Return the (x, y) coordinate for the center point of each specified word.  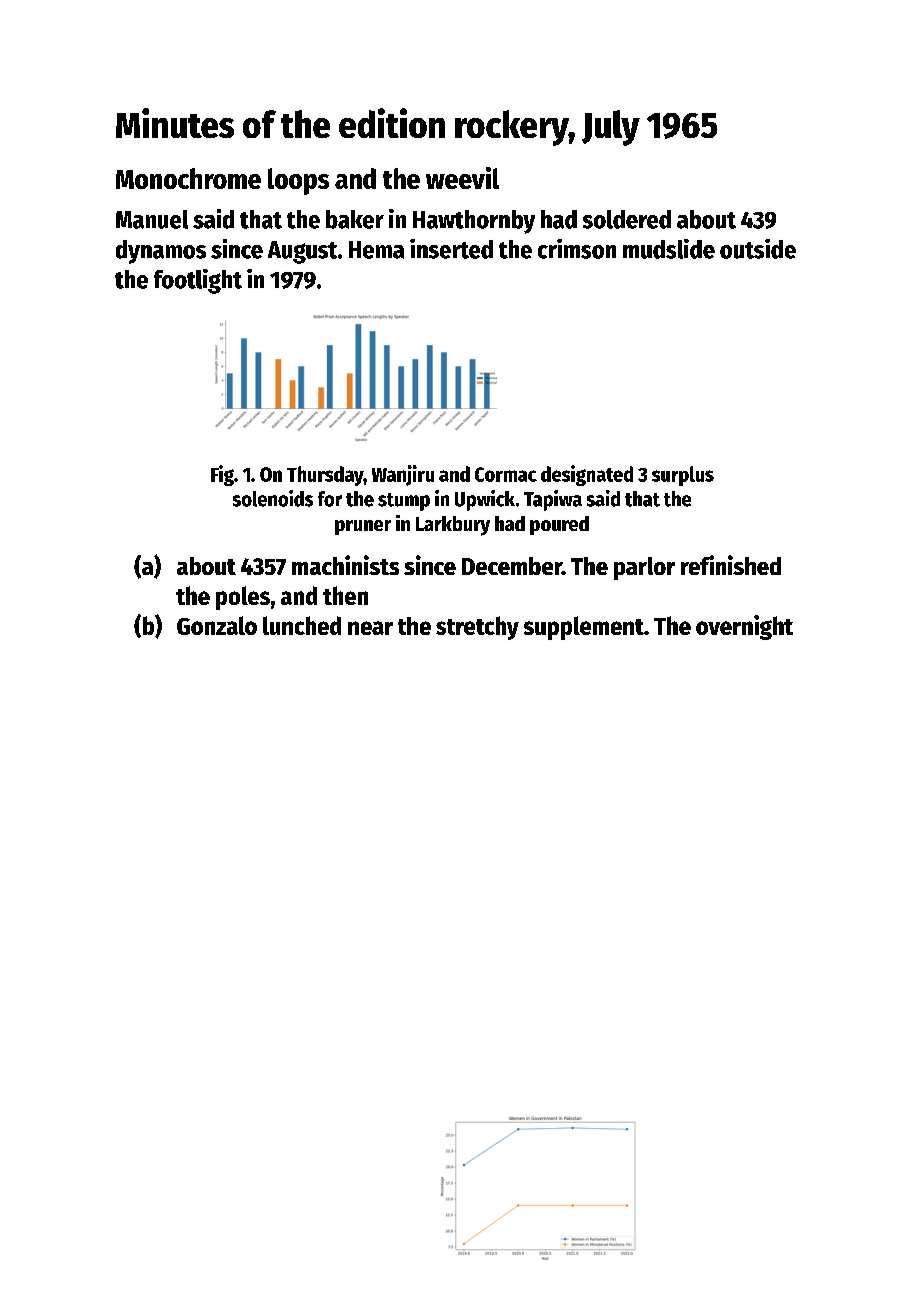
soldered (627, 219)
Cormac (506, 474)
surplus (683, 476)
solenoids (273, 498)
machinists (345, 565)
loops (298, 181)
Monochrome (188, 178)
